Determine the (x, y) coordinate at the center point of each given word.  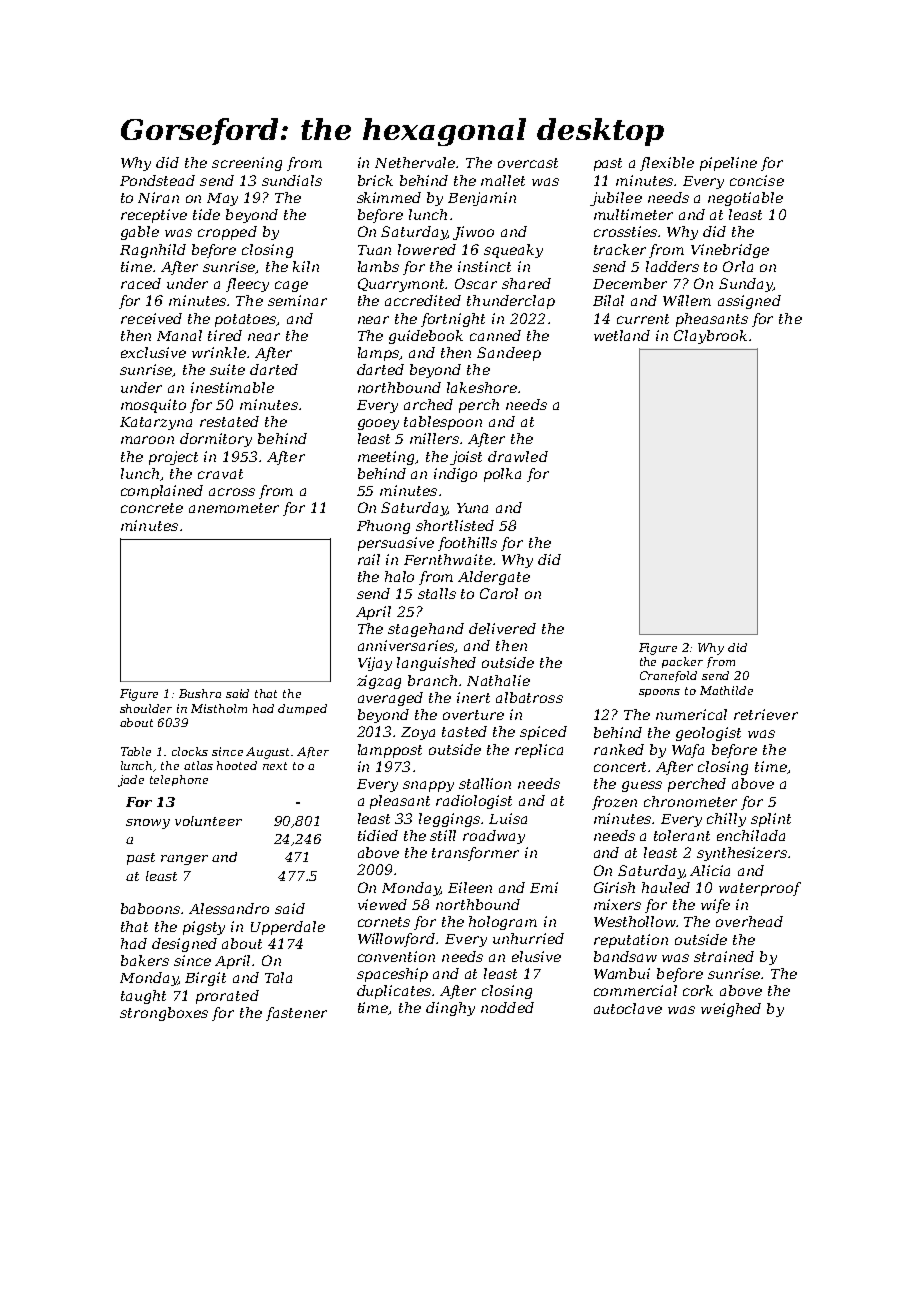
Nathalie (498, 680)
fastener (296, 1014)
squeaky (513, 251)
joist (466, 458)
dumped (302, 709)
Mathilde (726, 690)
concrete (152, 508)
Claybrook (710, 337)
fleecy (247, 285)
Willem (687, 300)
